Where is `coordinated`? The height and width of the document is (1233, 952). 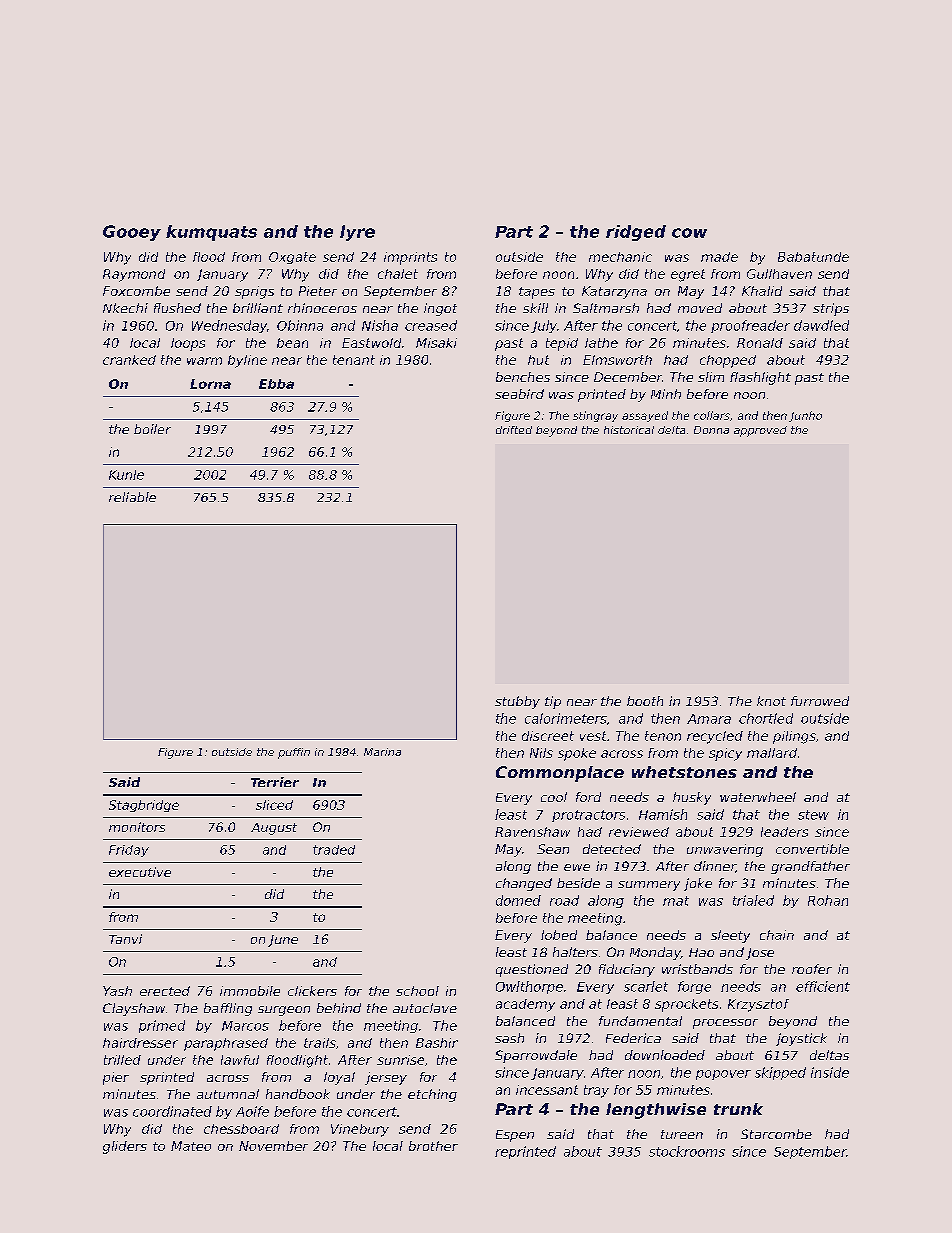 coordinated is located at coordinates (172, 1111).
